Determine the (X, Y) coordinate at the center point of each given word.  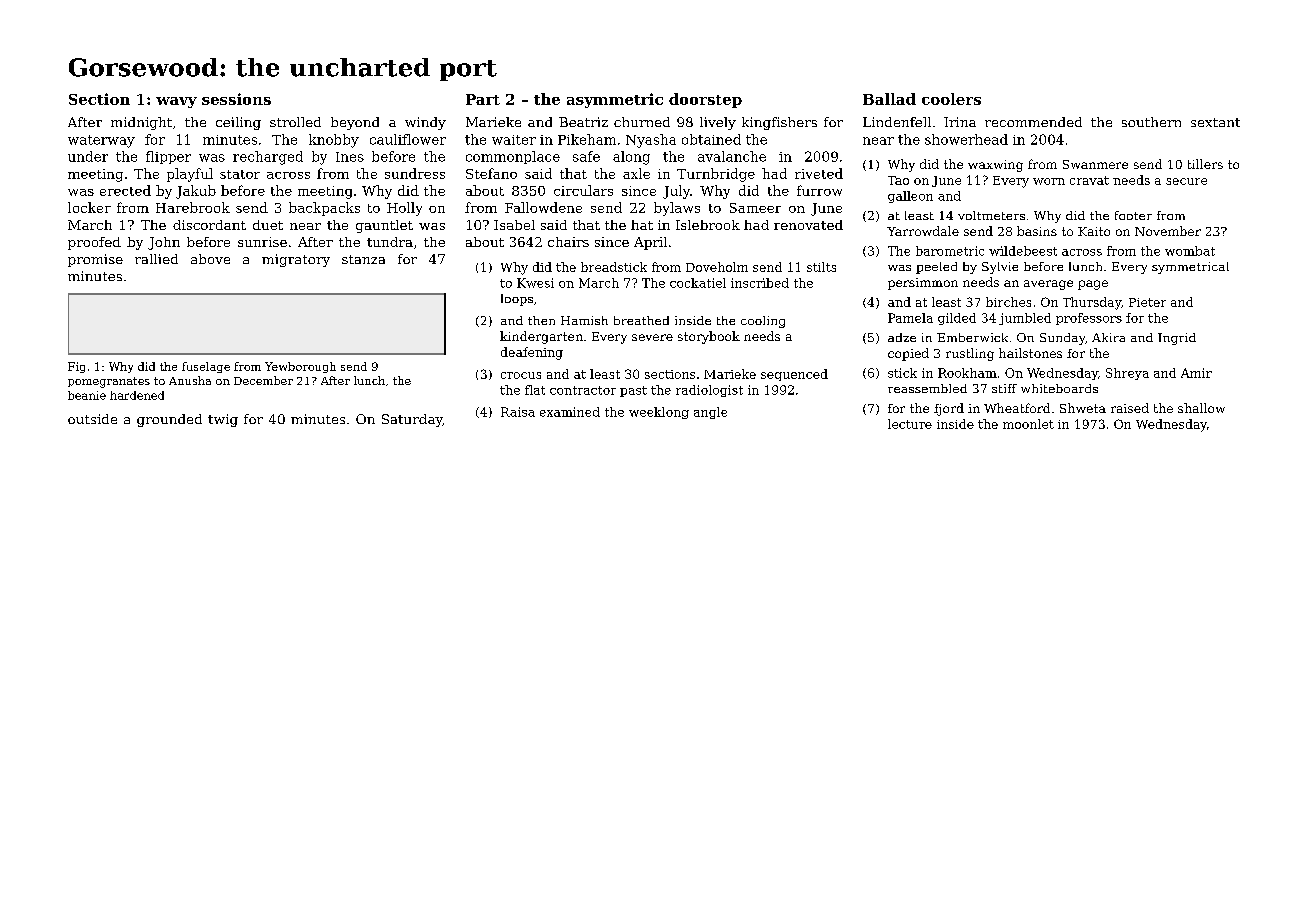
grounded (169, 420)
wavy (176, 102)
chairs (568, 242)
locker (89, 207)
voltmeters (991, 215)
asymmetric (615, 100)
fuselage (206, 367)
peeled (936, 268)
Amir (1196, 373)
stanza (363, 259)
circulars (583, 190)
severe (652, 337)
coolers (951, 99)
